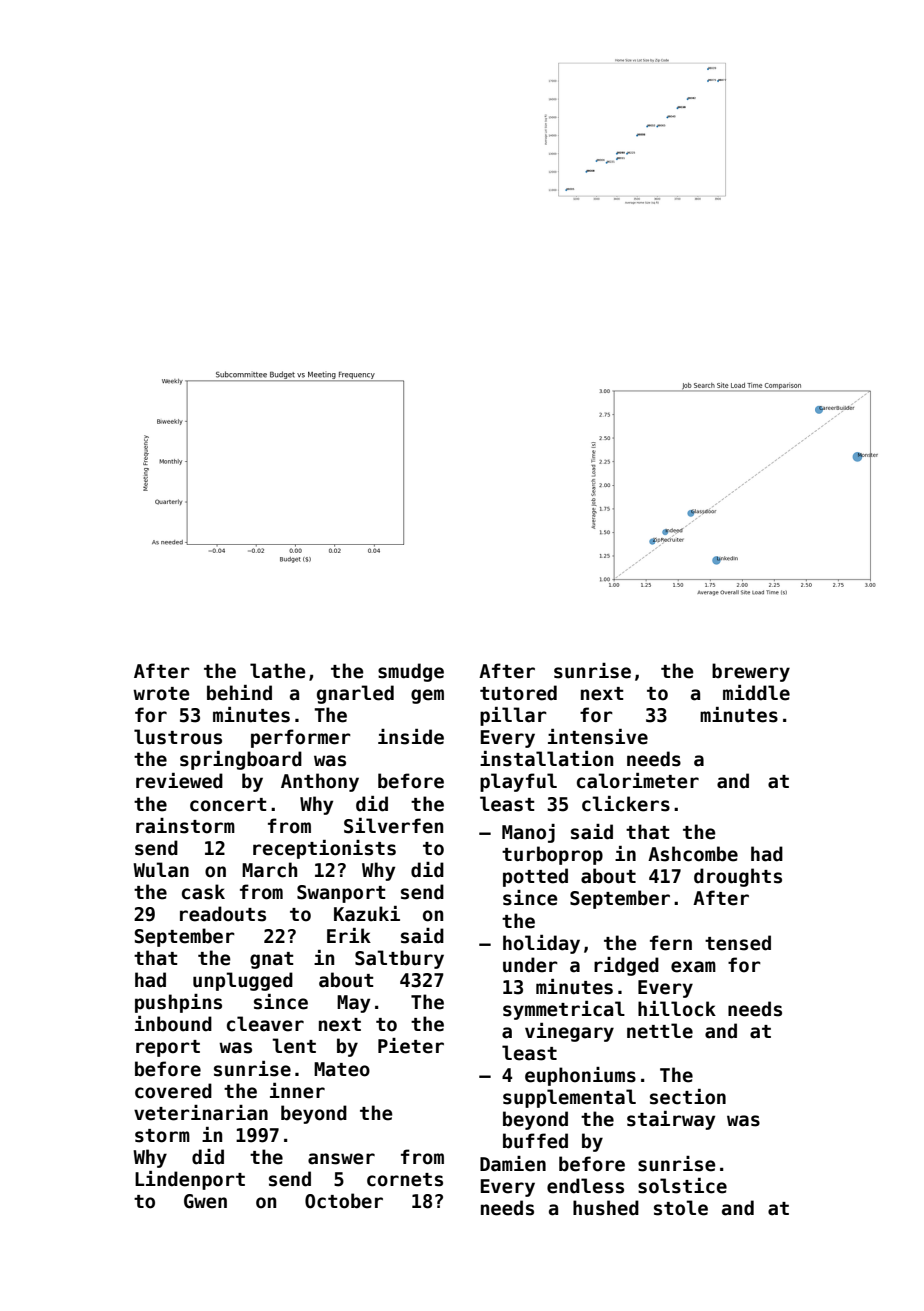 The image size is (924, 1311). What do you see at coordinates (173, 1091) in the screenshot?
I see `covered` at bounding box center [173, 1091].
